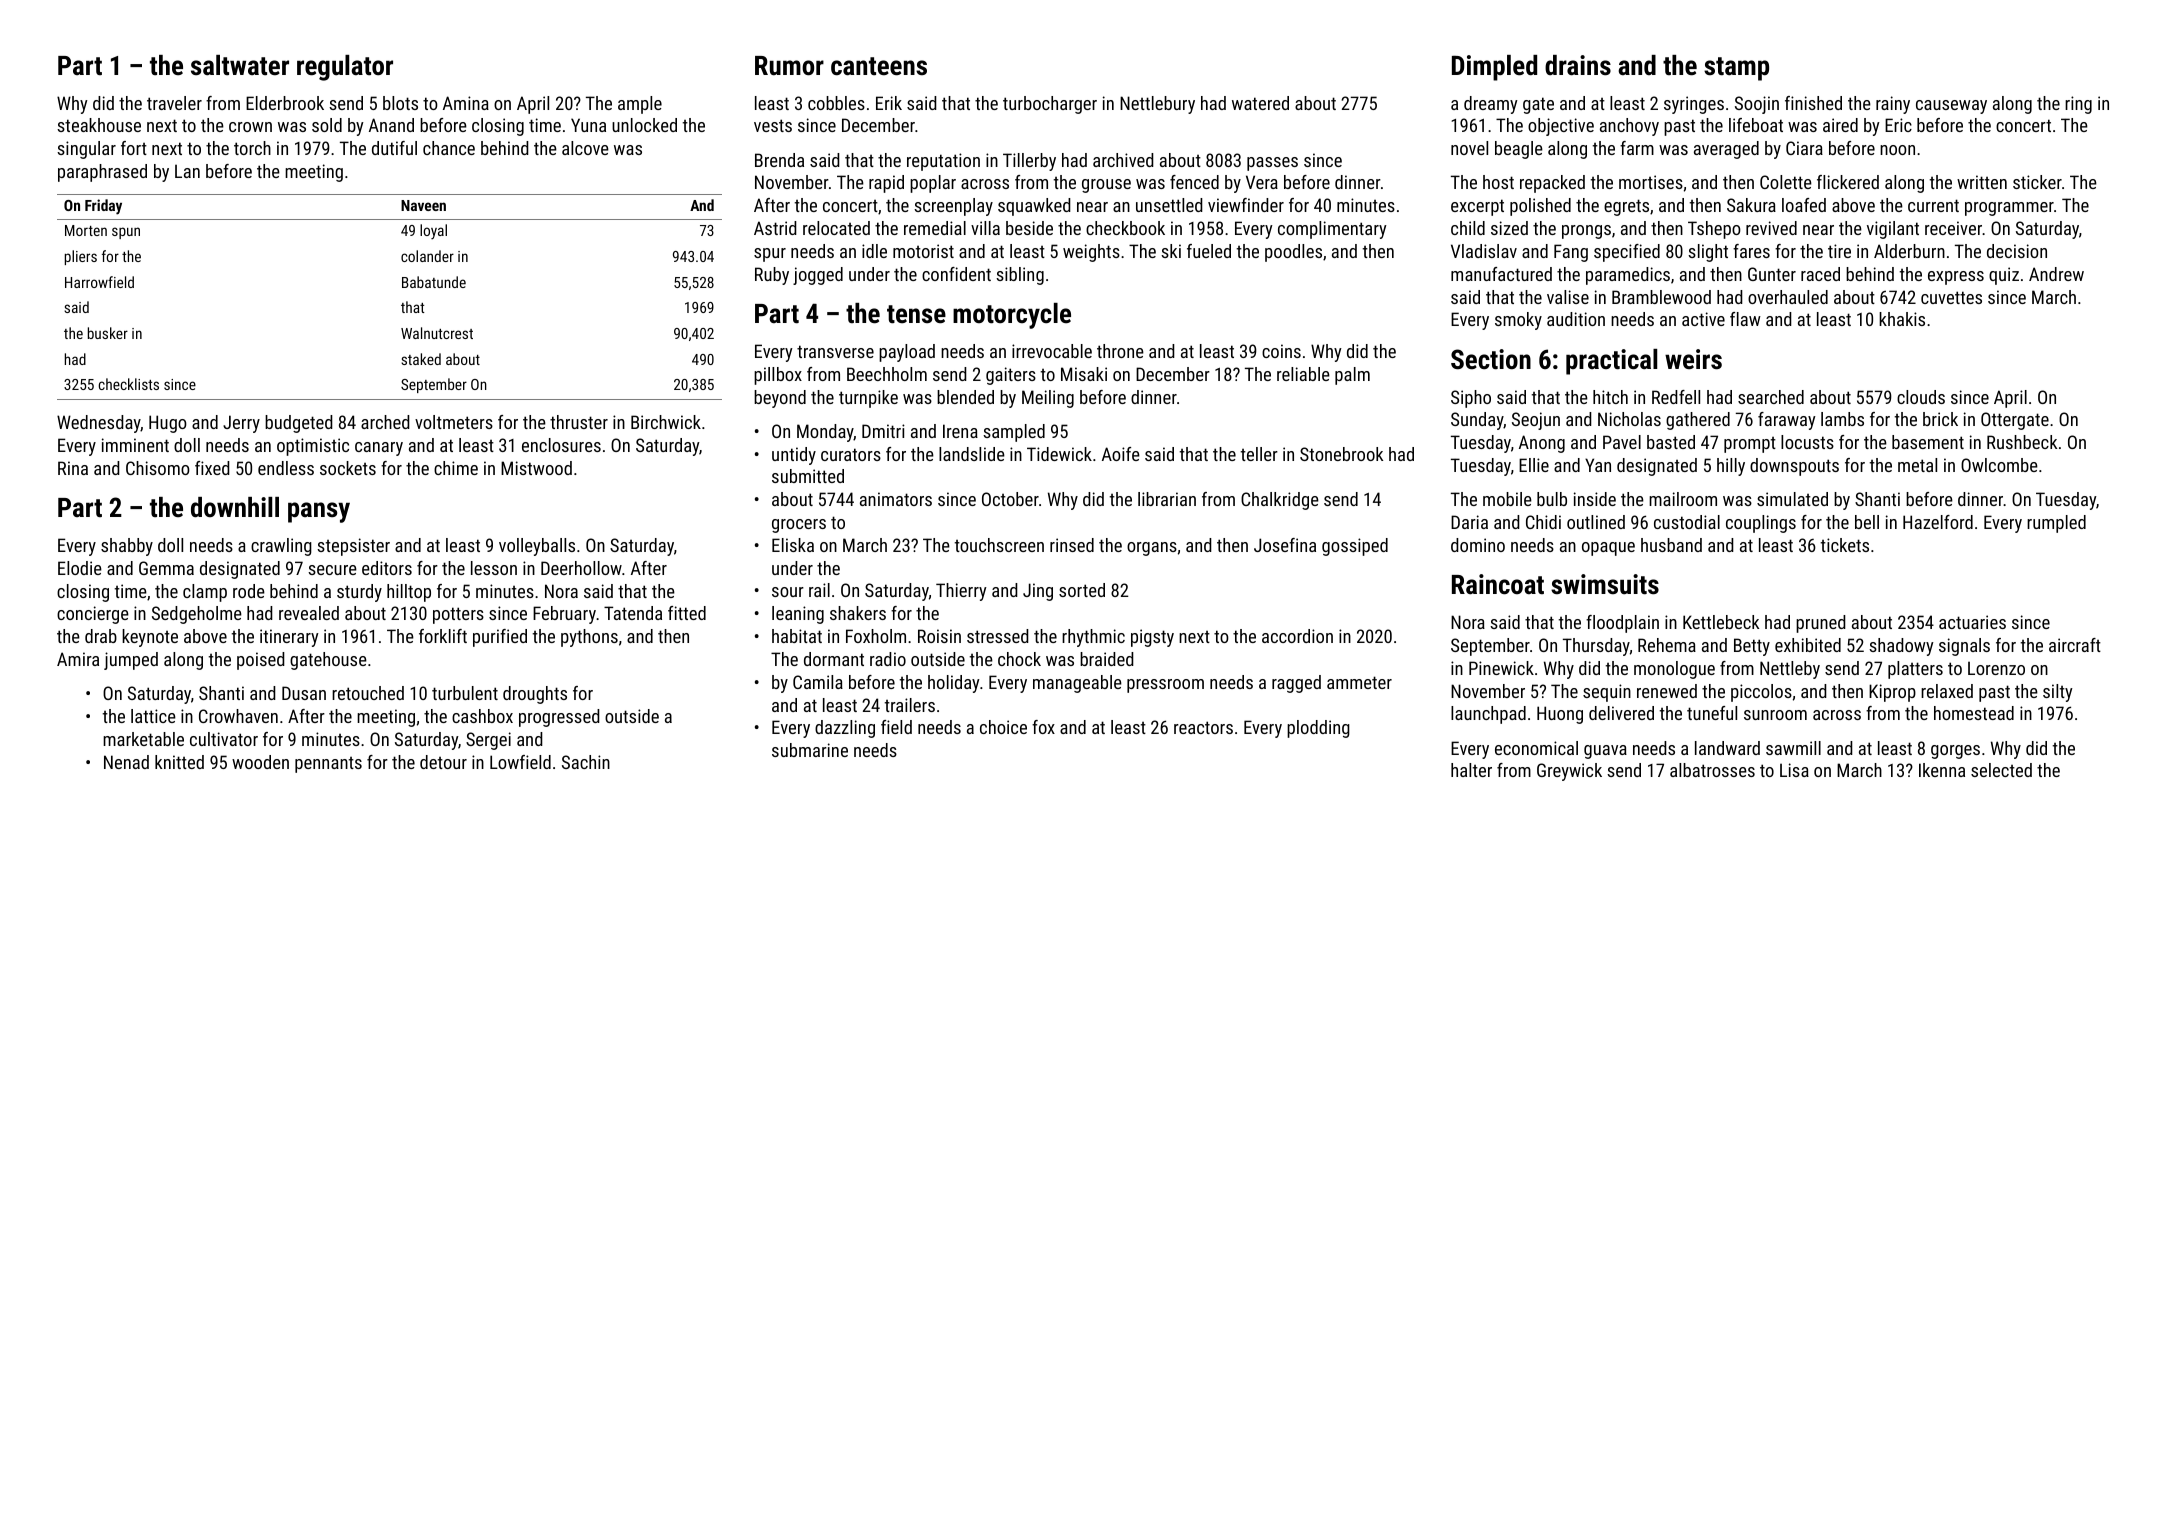 The width and height of the screenshot is (2172, 1536). What do you see at coordinates (868, 399) in the screenshot?
I see `turnpike` at bounding box center [868, 399].
